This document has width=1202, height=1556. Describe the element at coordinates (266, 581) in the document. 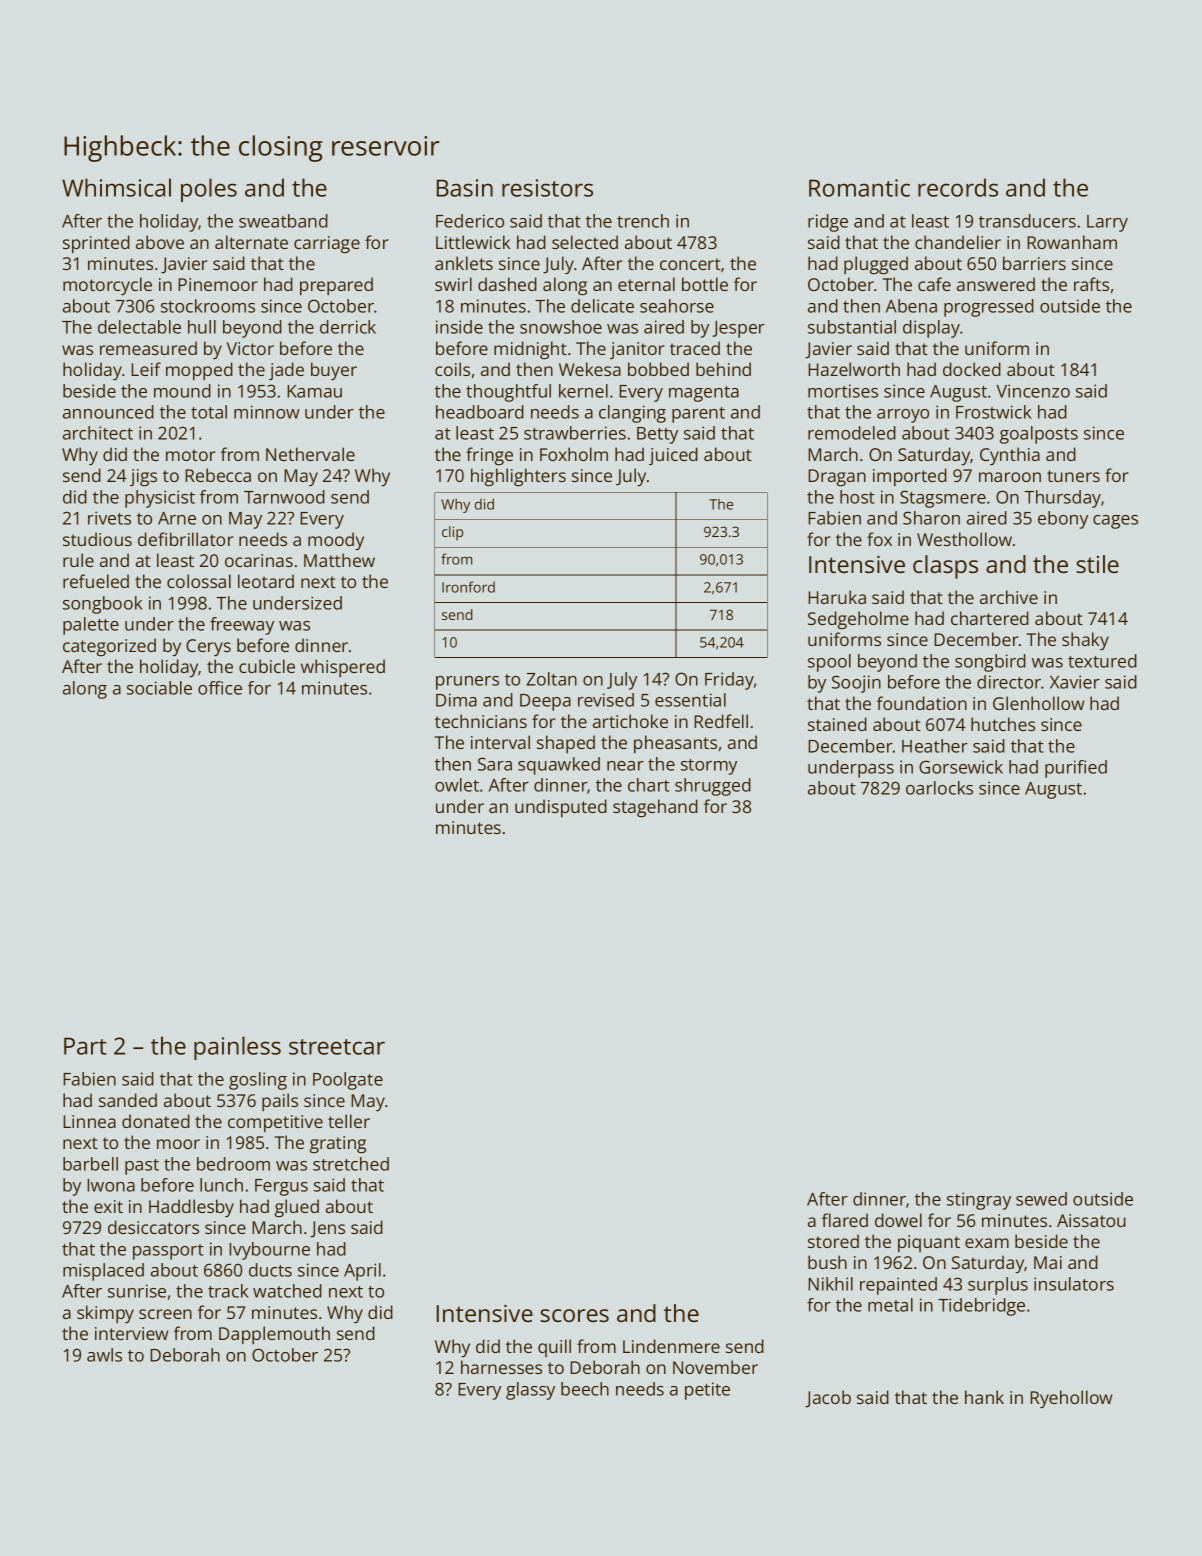

I see `leotard` at that location.
